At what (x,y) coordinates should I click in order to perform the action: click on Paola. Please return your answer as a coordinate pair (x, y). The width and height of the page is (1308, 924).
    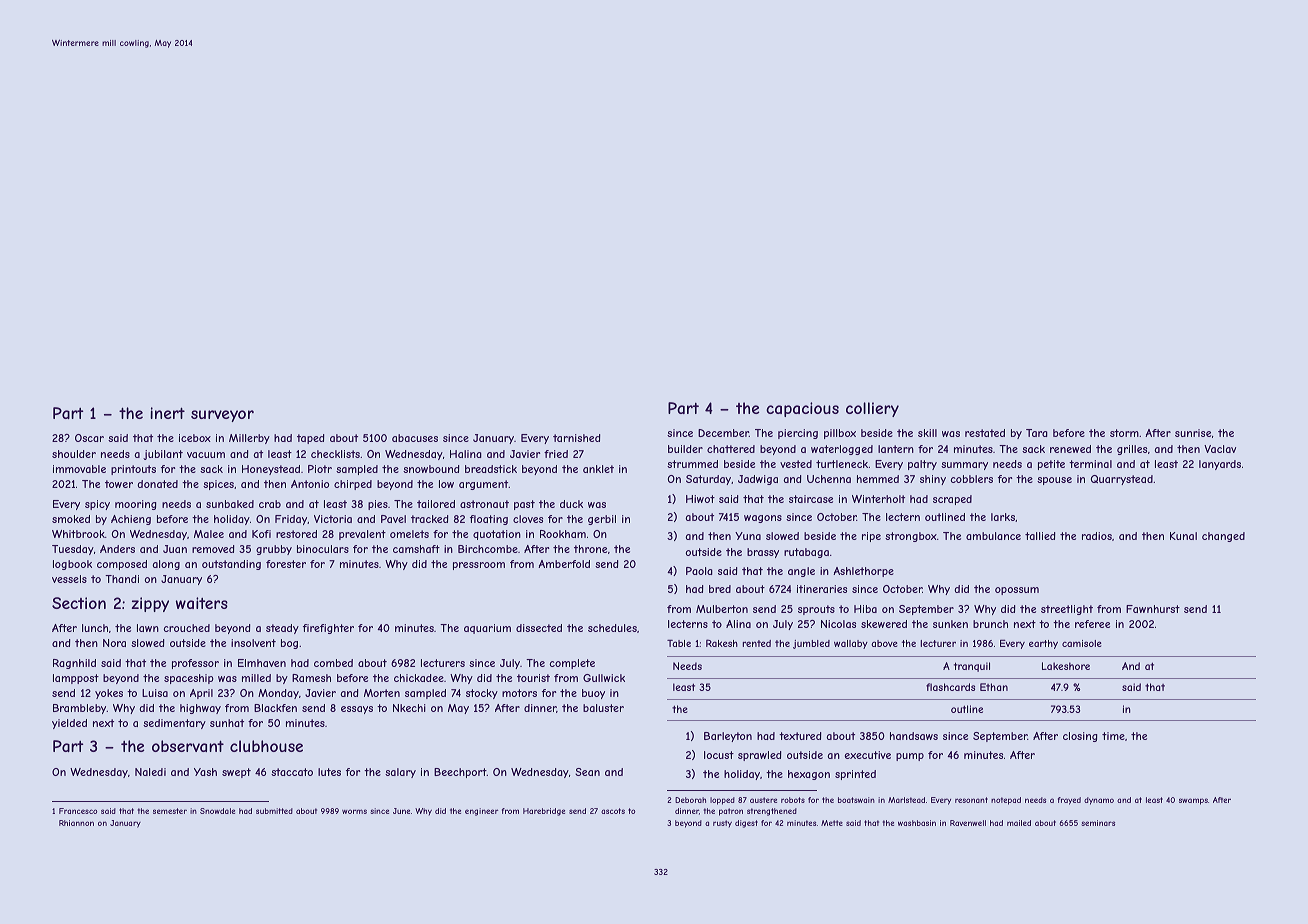
    Looking at the image, I should click on (699, 571).
